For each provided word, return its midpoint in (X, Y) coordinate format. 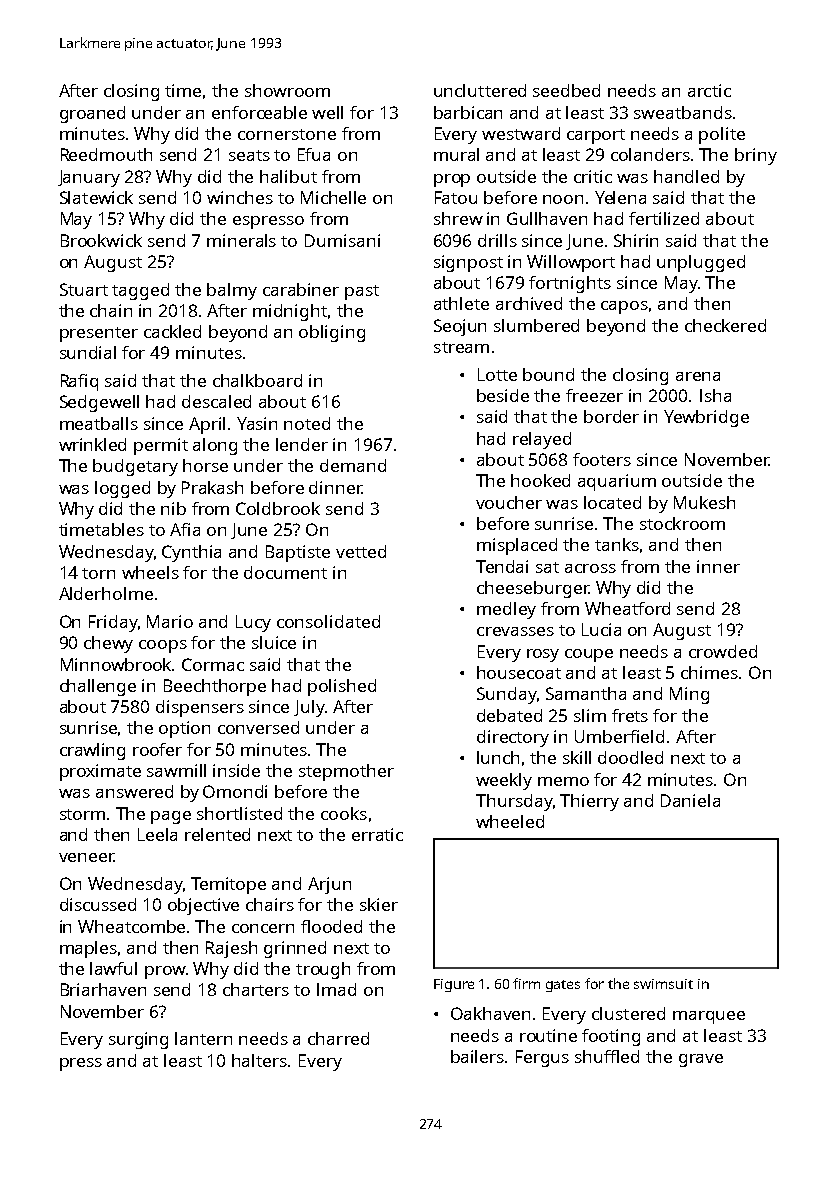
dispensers (200, 708)
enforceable (259, 112)
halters (260, 1060)
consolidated (328, 621)
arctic (709, 90)
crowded (723, 651)
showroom (287, 90)
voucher (509, 502)
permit (161, 446)
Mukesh (704, 502)
